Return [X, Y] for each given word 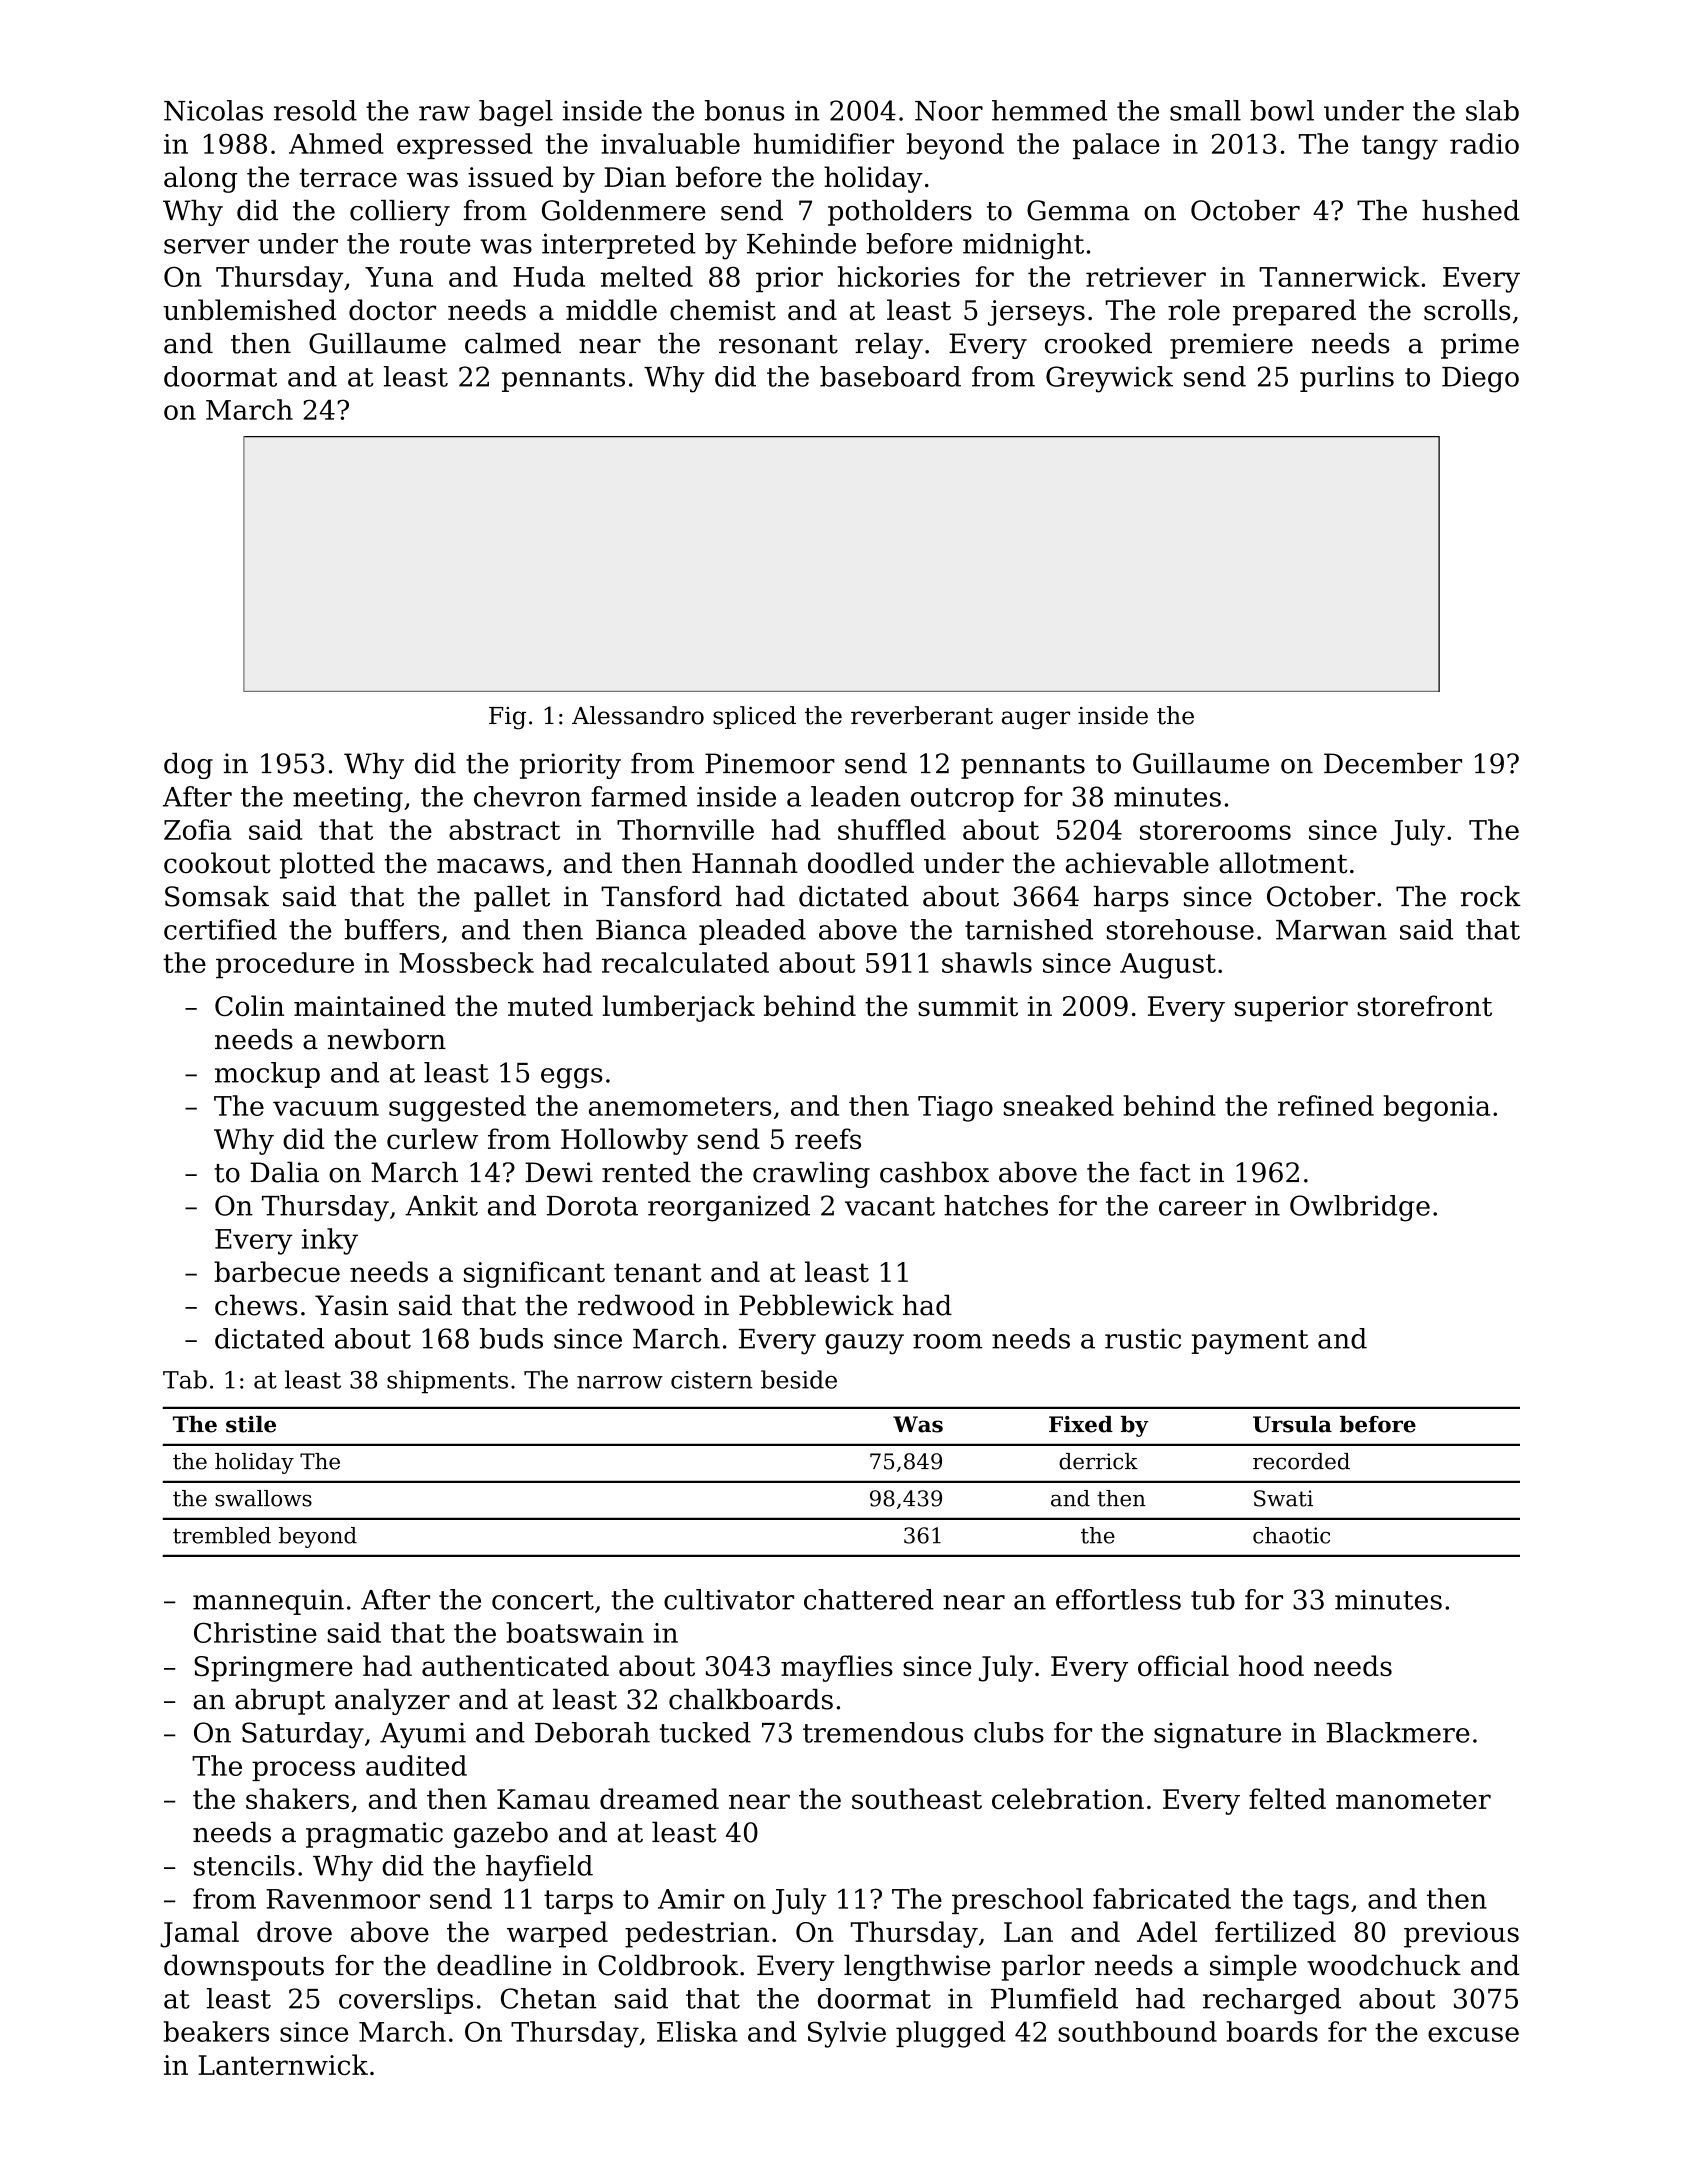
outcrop [962, 800]
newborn [387, 1039]
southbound [1137, 2031]
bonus [744, 110]
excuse [1473, 2034]
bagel [516, 113]
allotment [1283, 863]
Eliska [697, 2031]
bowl [1282, 110]
